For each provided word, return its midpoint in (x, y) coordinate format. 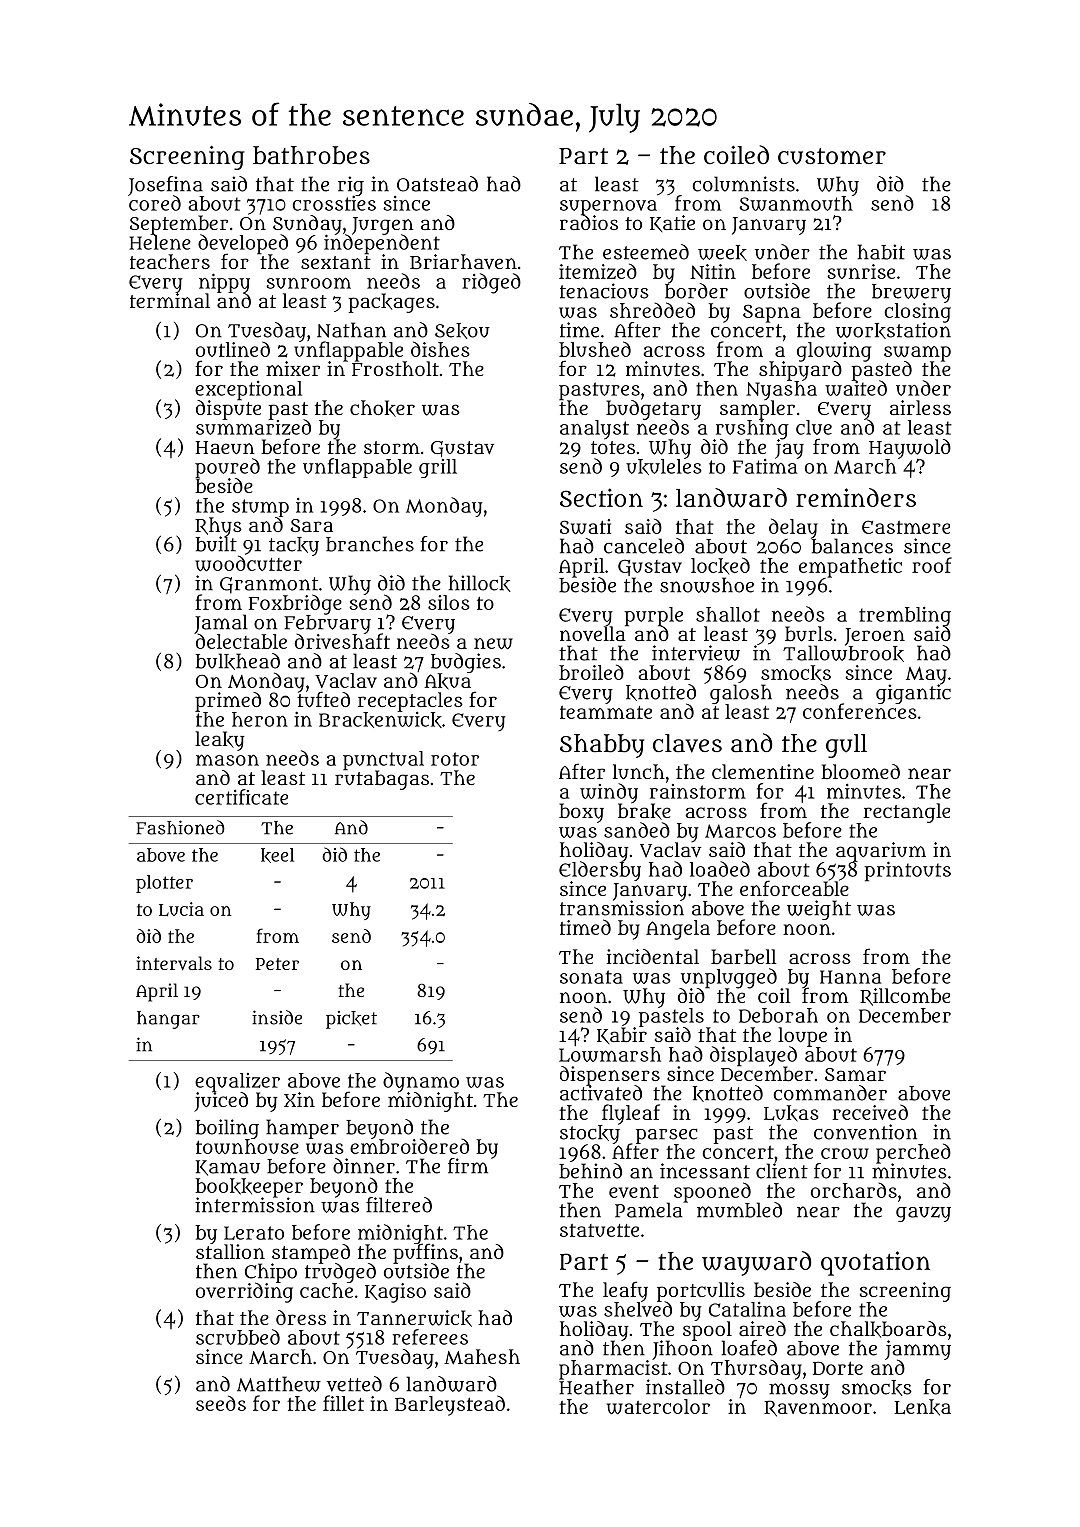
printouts (907, 871)
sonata (591, 977)
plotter (164, 884)
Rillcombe (905, 997)
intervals (174, 963)
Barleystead (450, 1405)
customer (832, 156)
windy (609, 793)
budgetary (653, 410)
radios (589, 222)
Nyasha (781, 391)
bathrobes (311, 155)
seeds (221, 1403)
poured (227, 468)
